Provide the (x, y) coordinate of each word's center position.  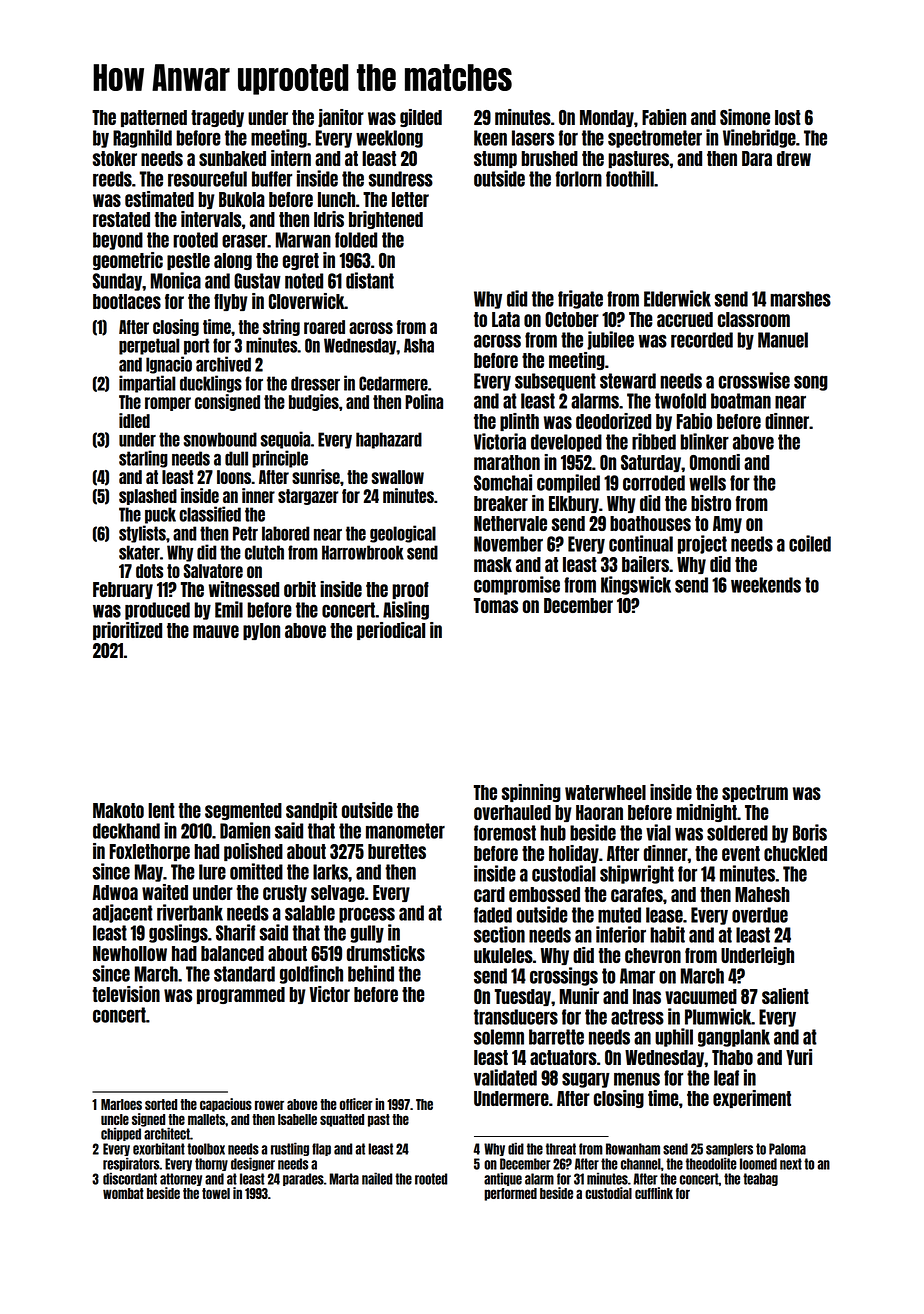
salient (785, 996)
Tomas (496, 605)
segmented (243, 811)
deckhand (126, 831)
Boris (810, 832)
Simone (745, 117)
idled (134, 420)
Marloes (121, 1104)
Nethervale (510, 523)
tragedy (217, 118)
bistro (711, 503)
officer (356, 1104)
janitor (341, 118)
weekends (766, 585)
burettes (397, 851)
